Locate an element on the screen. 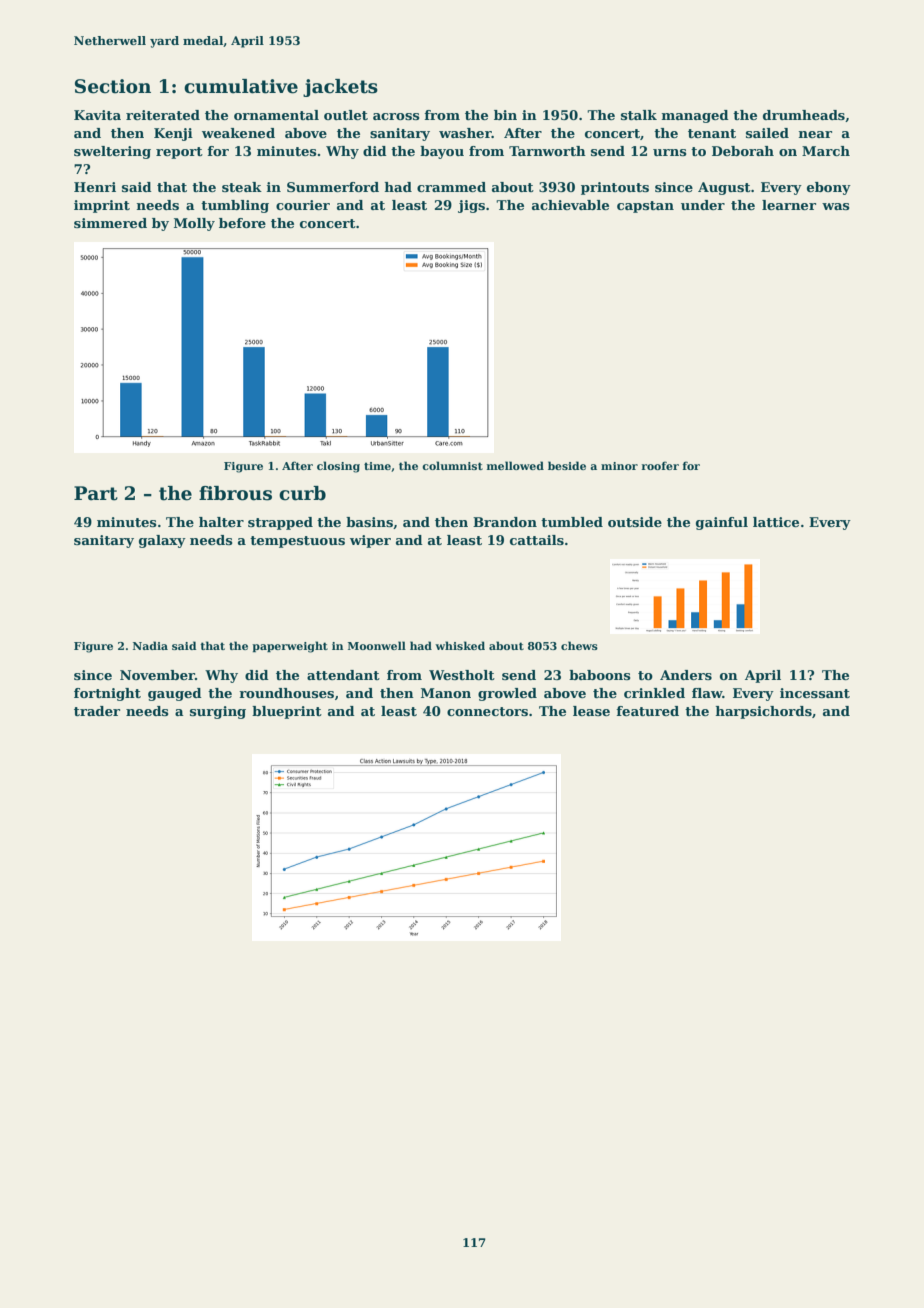 Image resolution: width=924 pixels, height=1308 pixels. under is located at coordinates (703, 205).
